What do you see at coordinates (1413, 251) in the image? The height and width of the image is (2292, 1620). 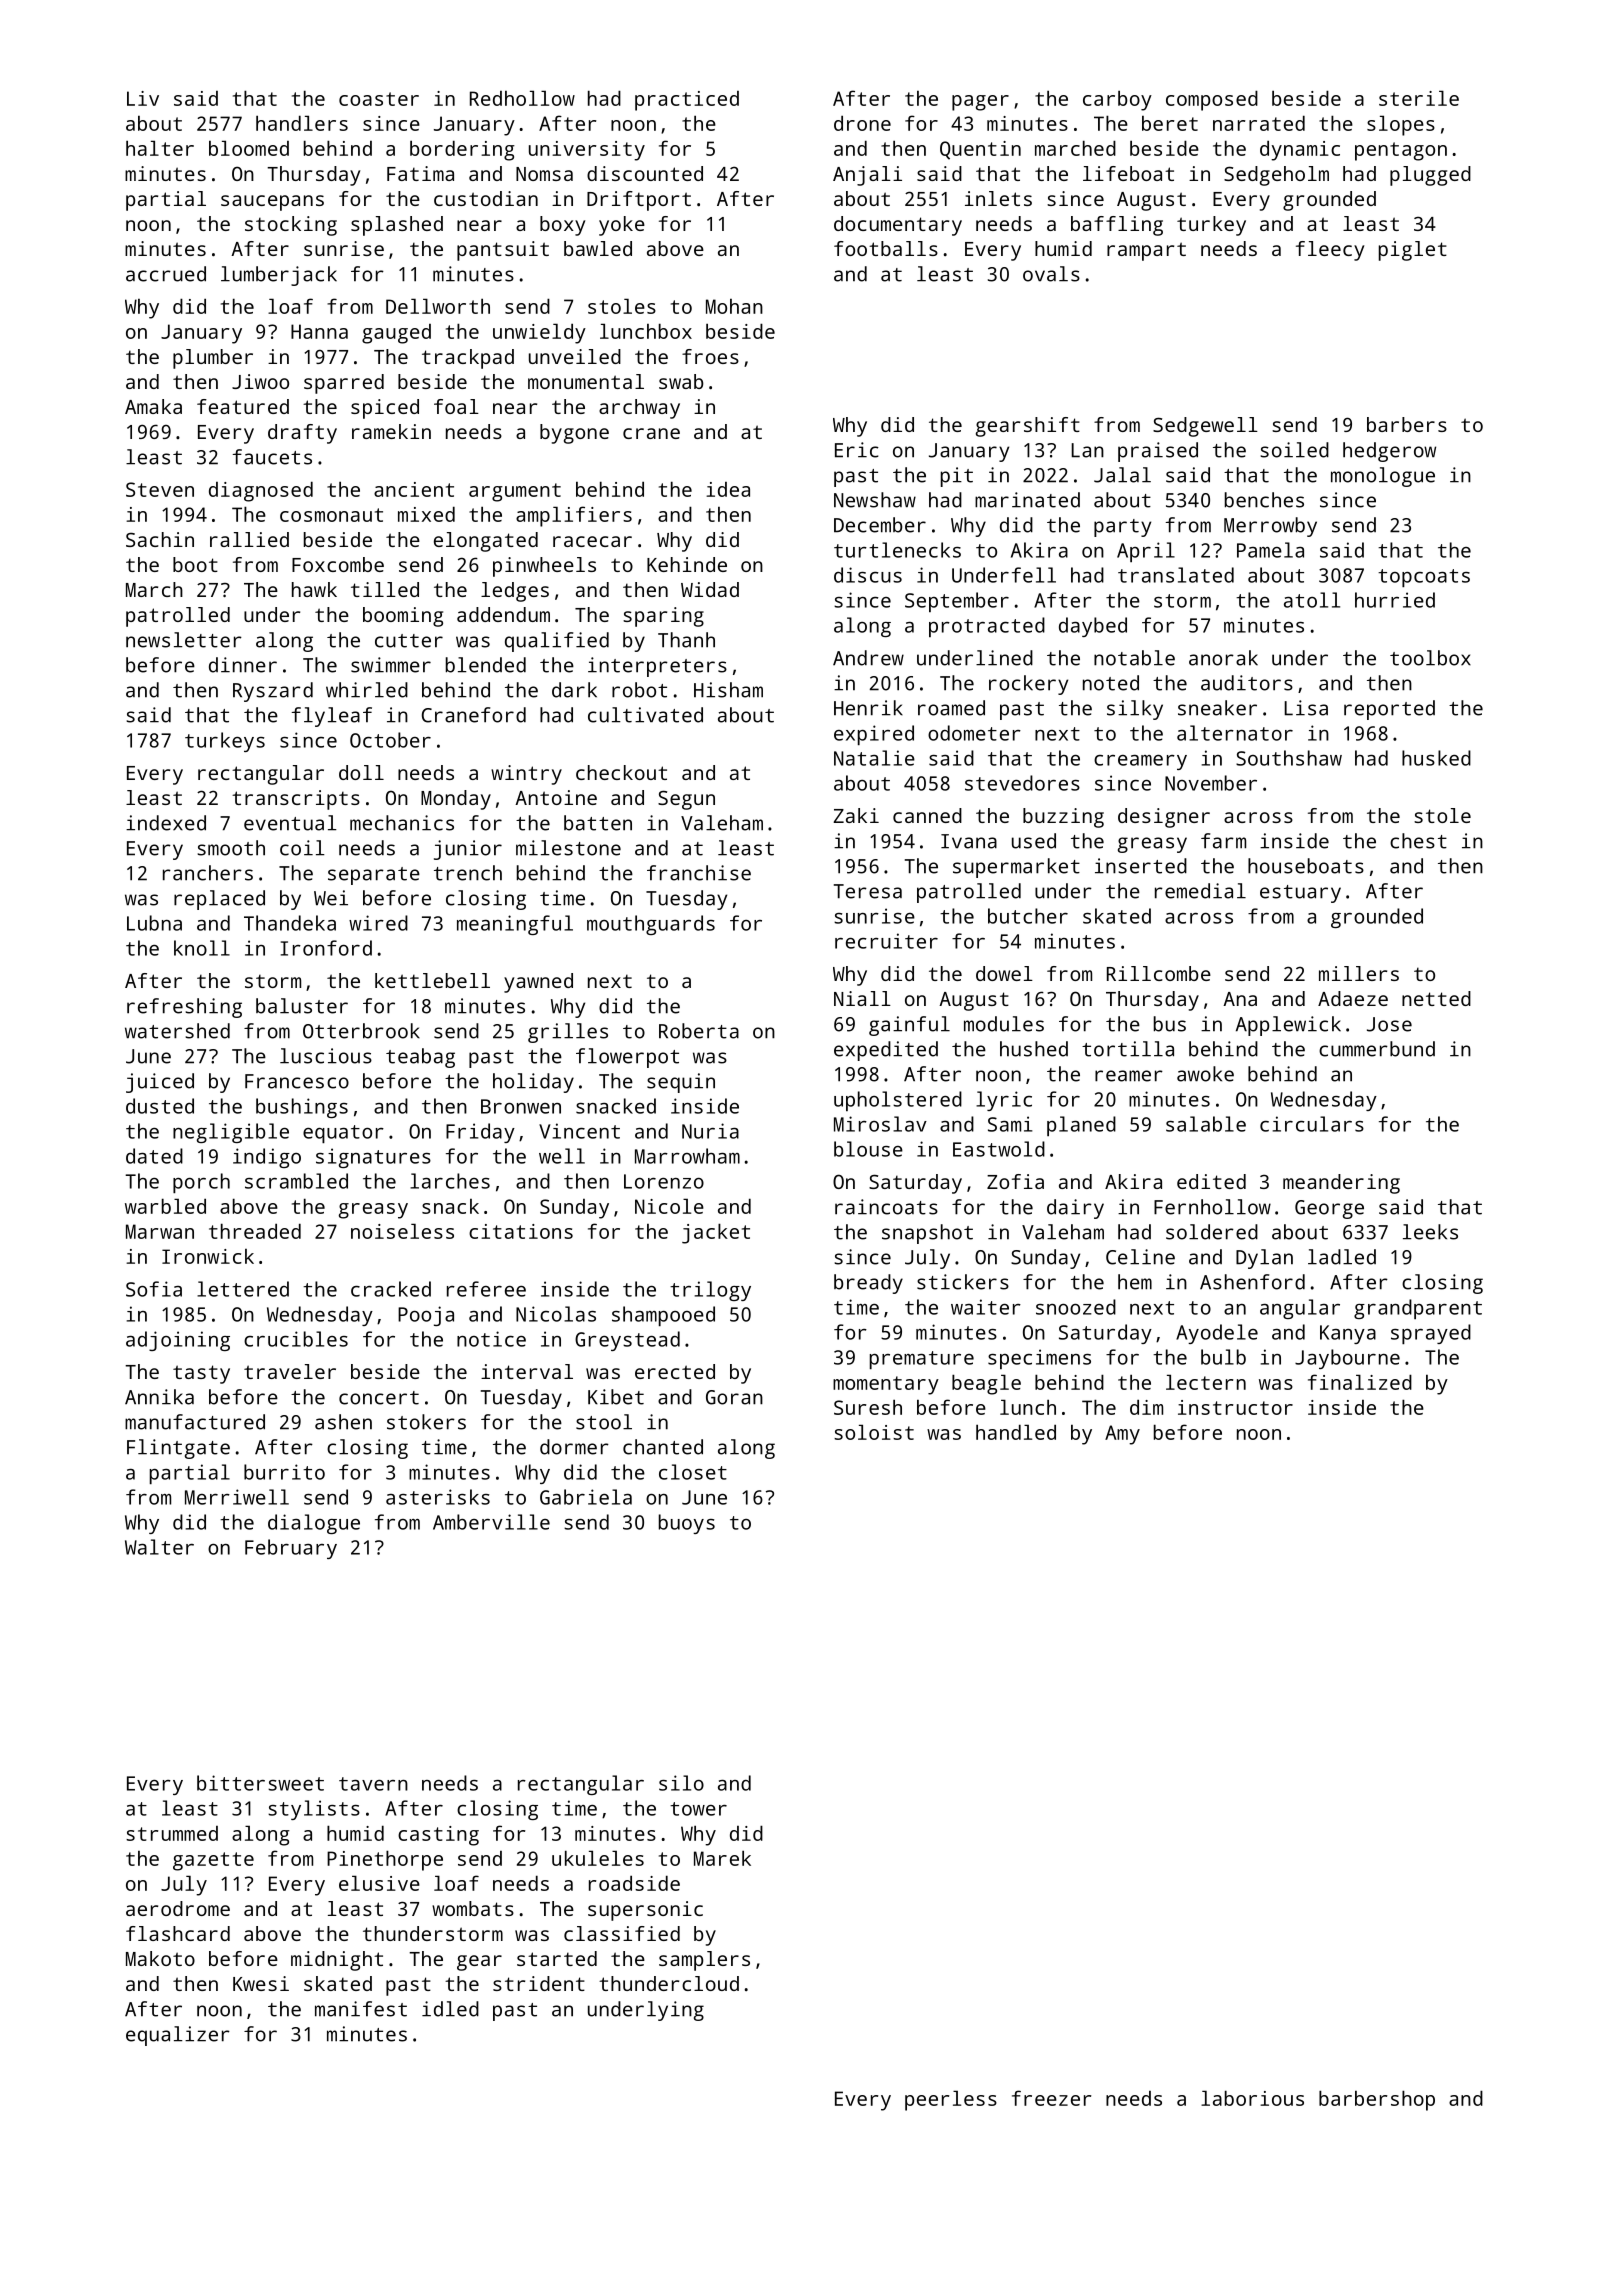 I see `piglet` at bounding box center [1413, 251].
